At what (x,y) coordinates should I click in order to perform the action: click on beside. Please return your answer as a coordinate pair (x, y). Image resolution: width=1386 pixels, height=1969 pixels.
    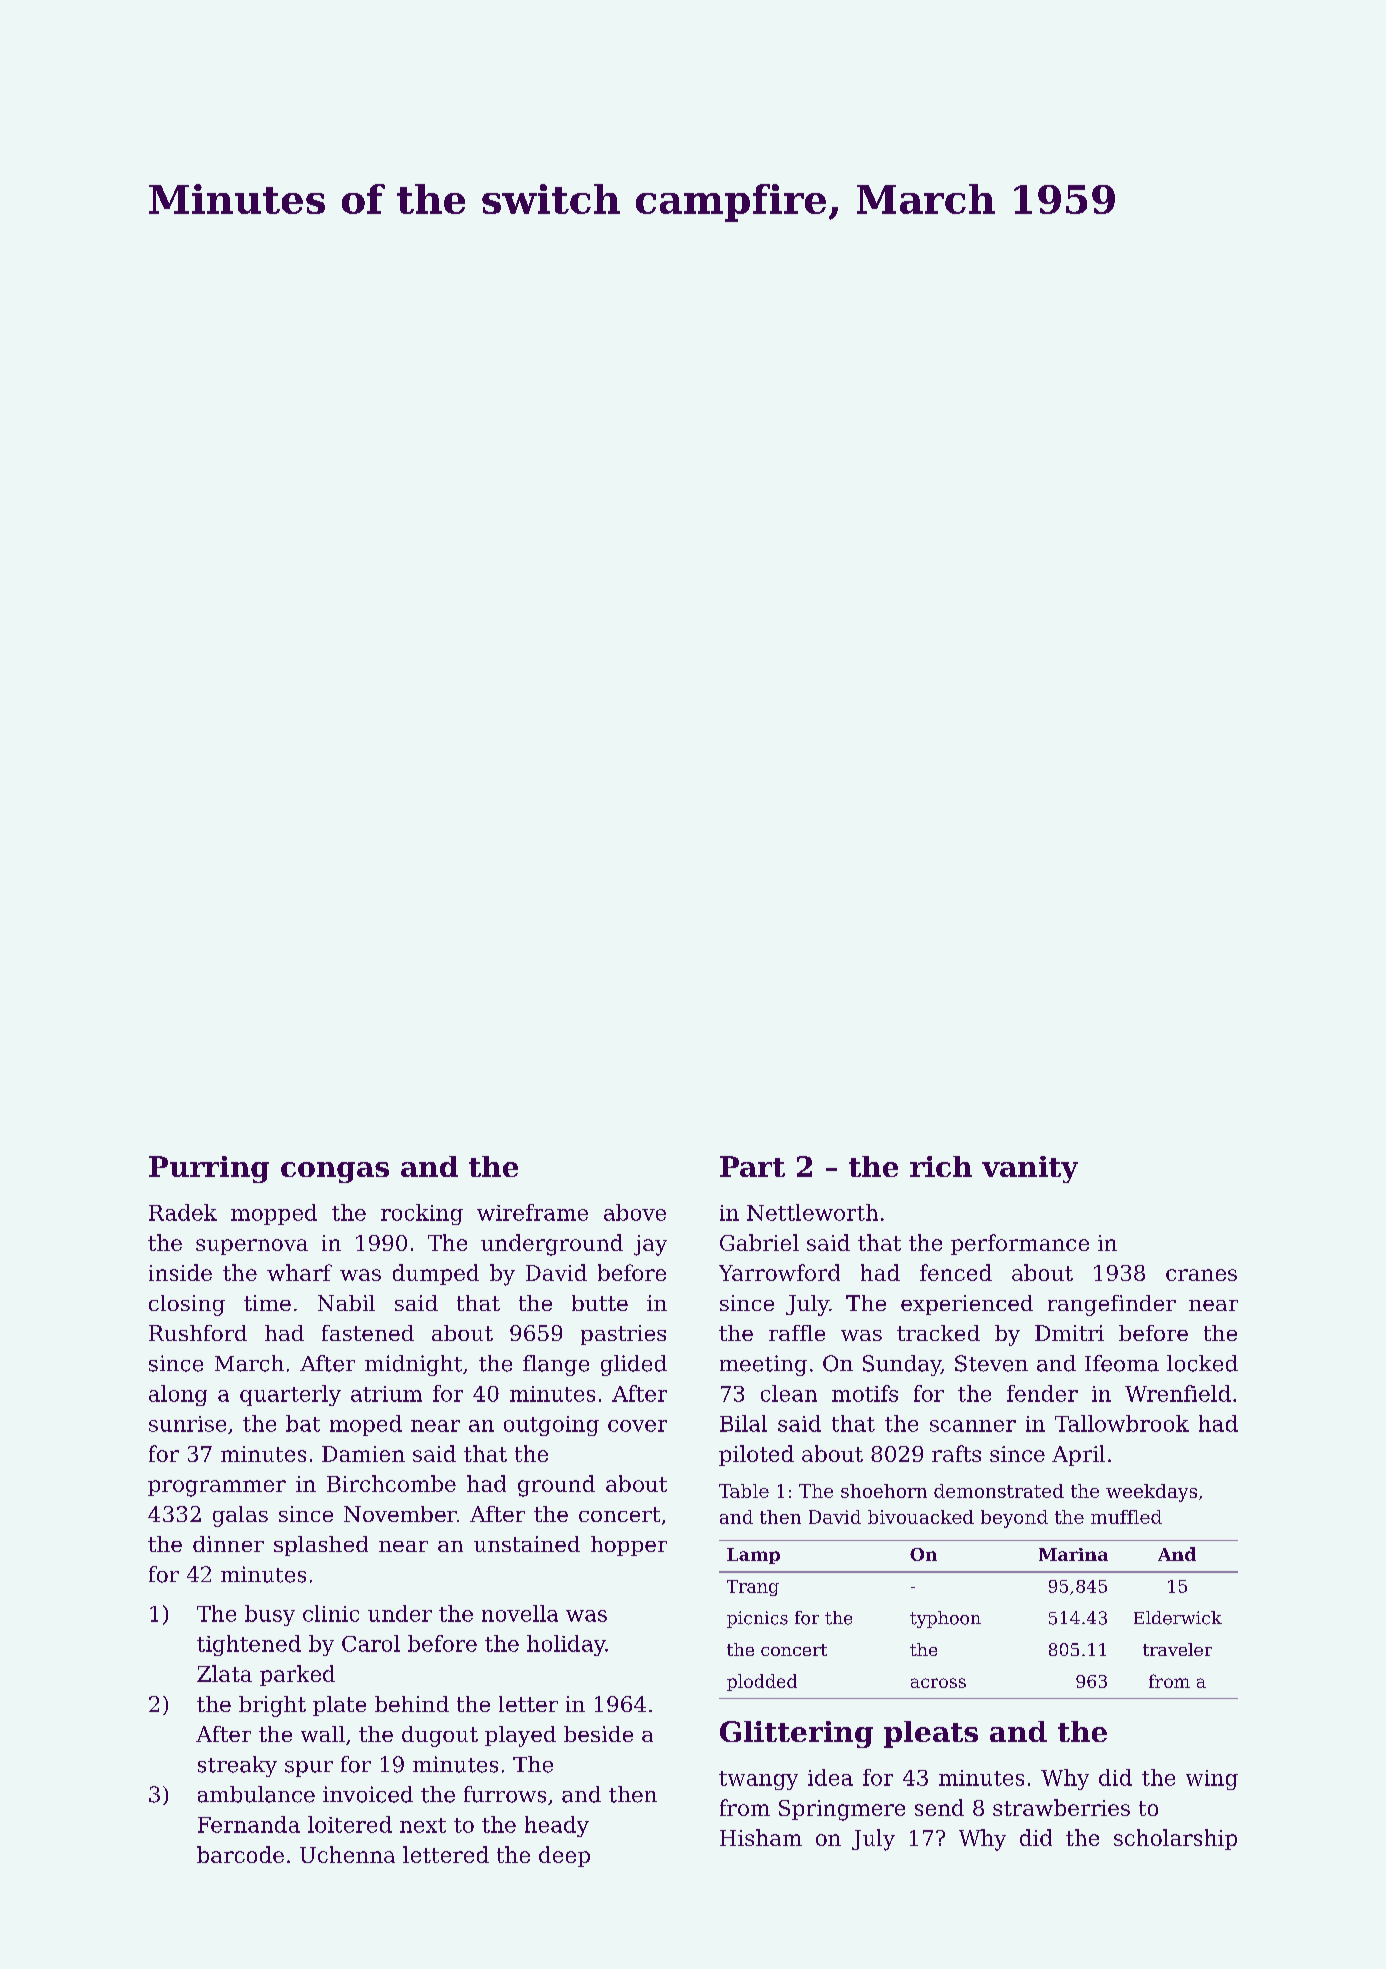
    Looking at the image, I should click on (598, 1734).
